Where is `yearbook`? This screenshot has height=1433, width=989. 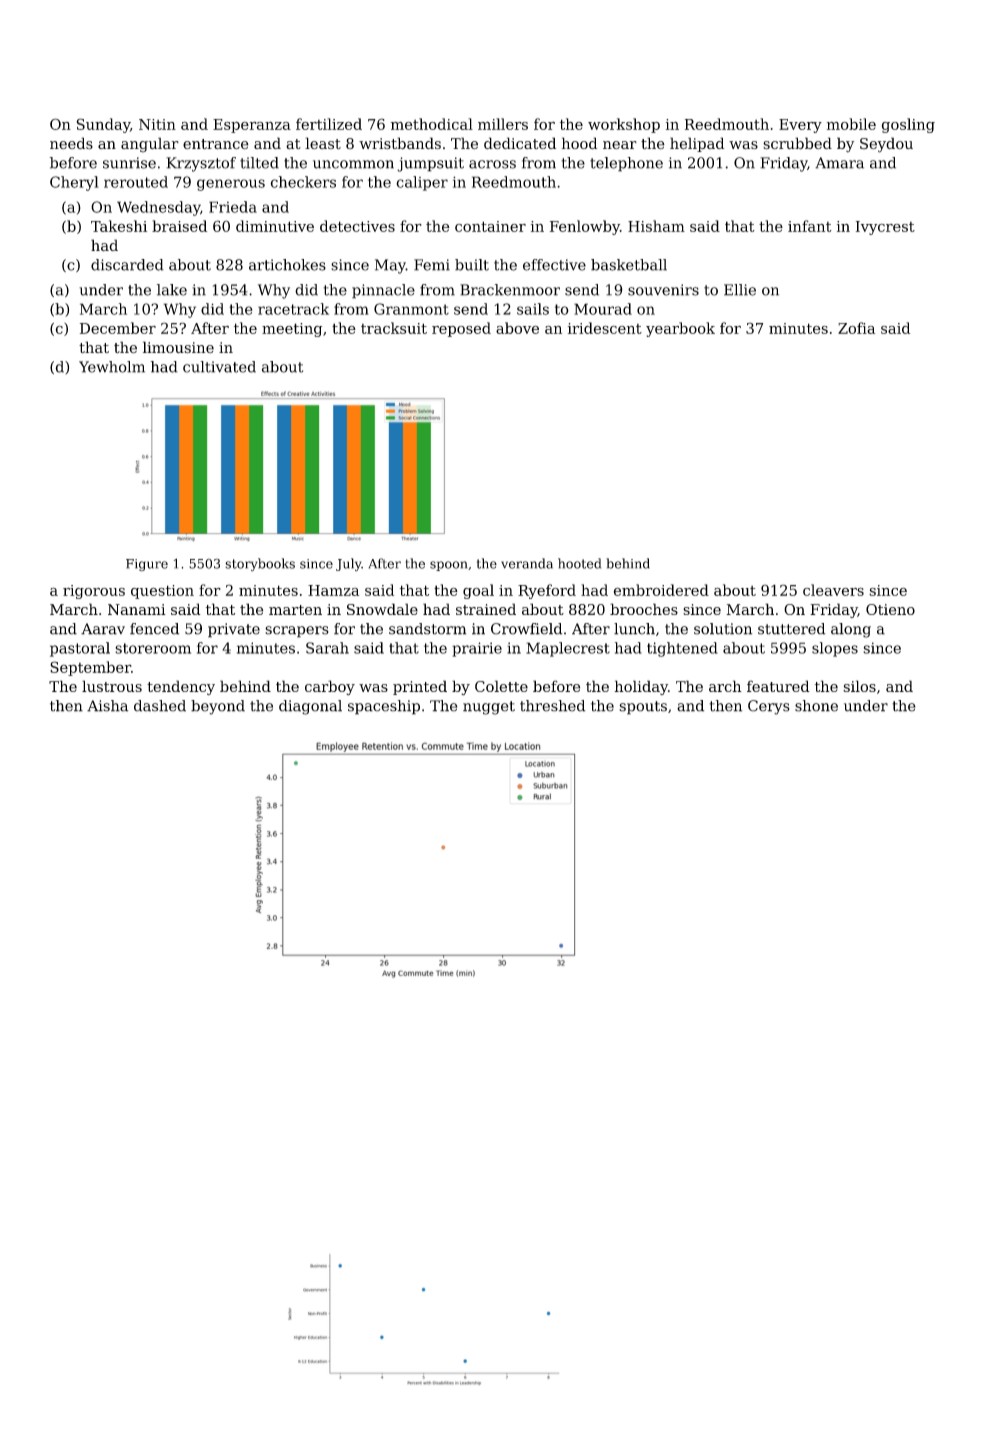
yearbook is located at coordinates (680, 329).
